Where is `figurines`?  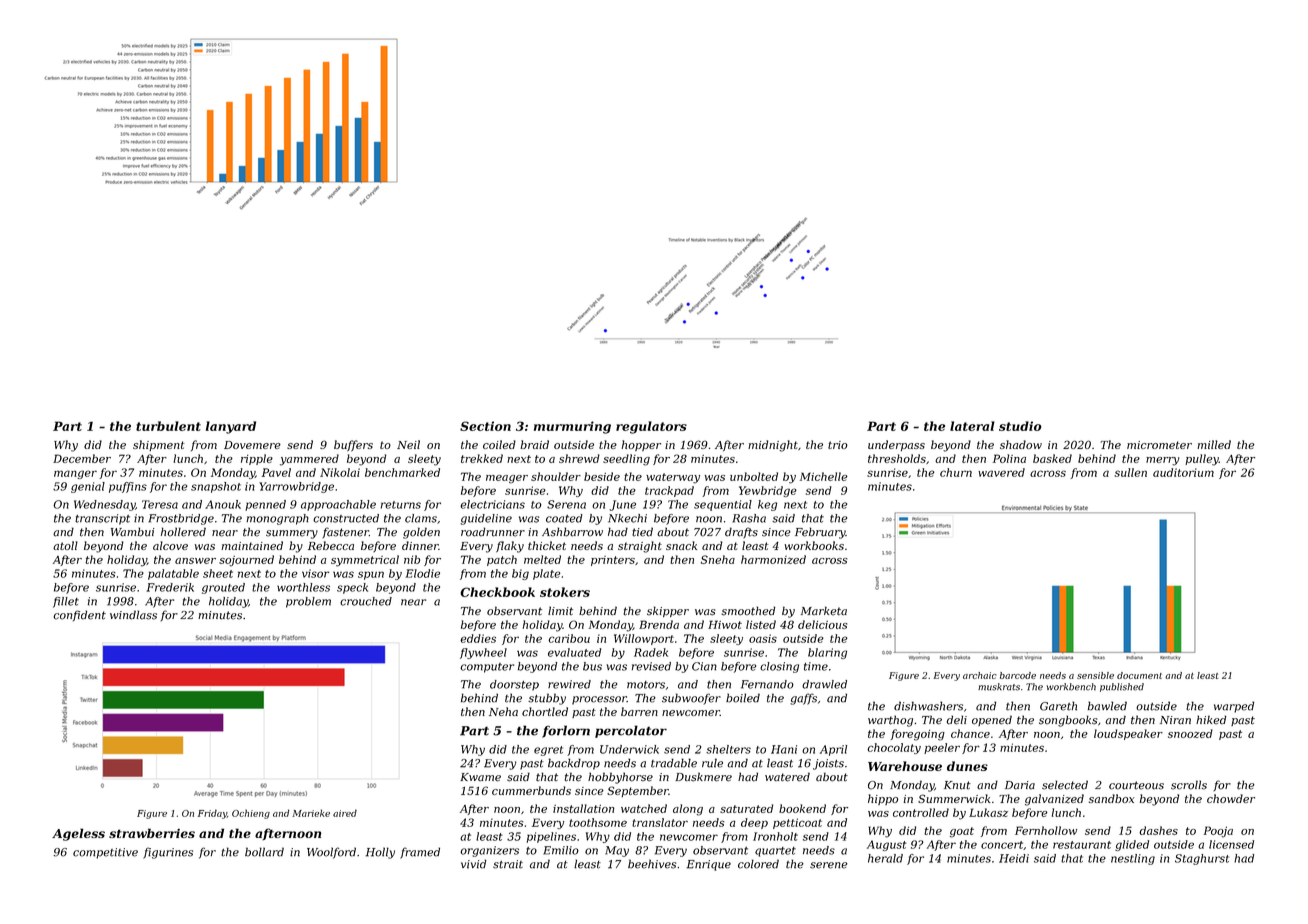 figurines is located at coordinates (168, 853).
